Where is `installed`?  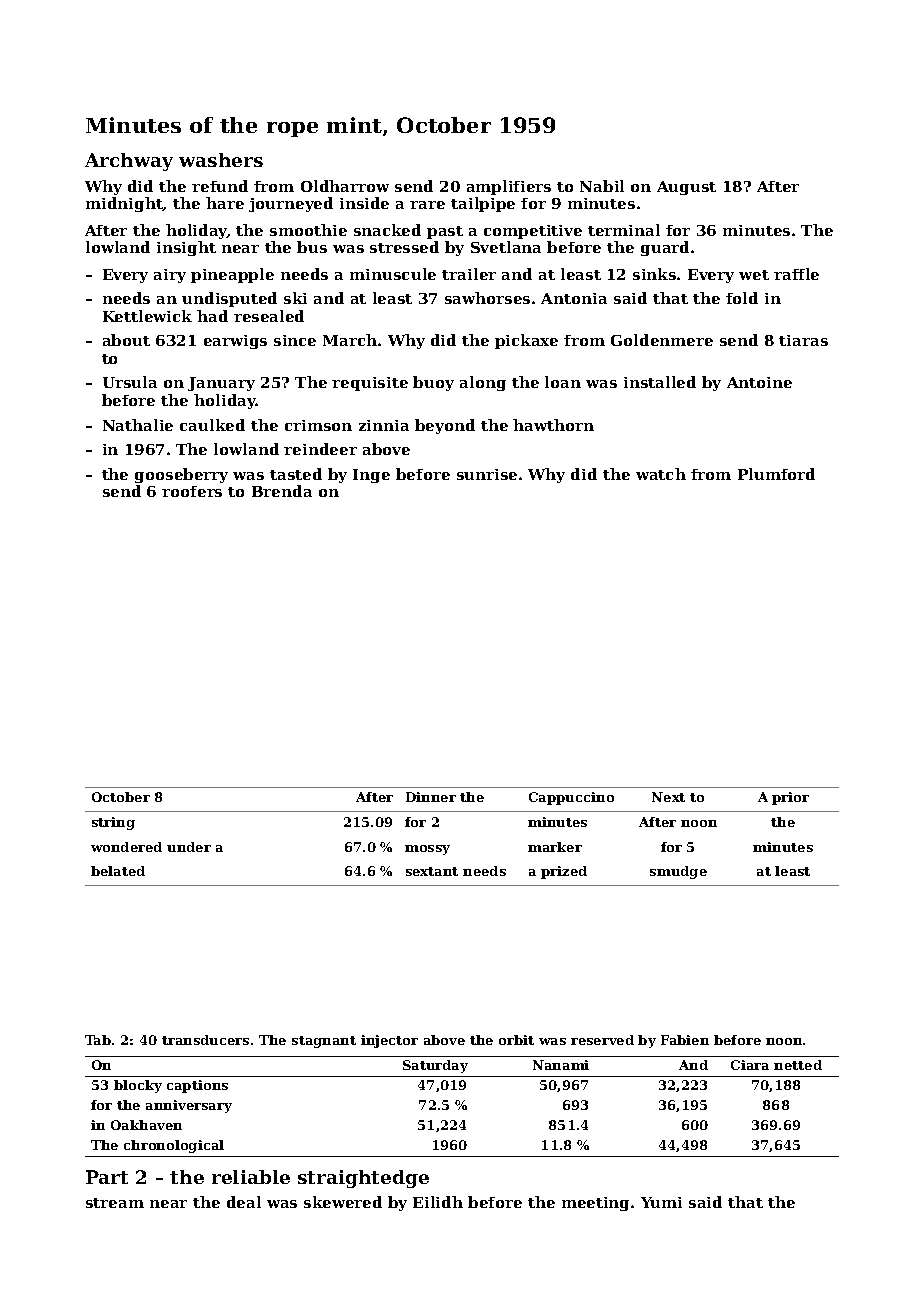 installed is located at coordinates (660, 382).
